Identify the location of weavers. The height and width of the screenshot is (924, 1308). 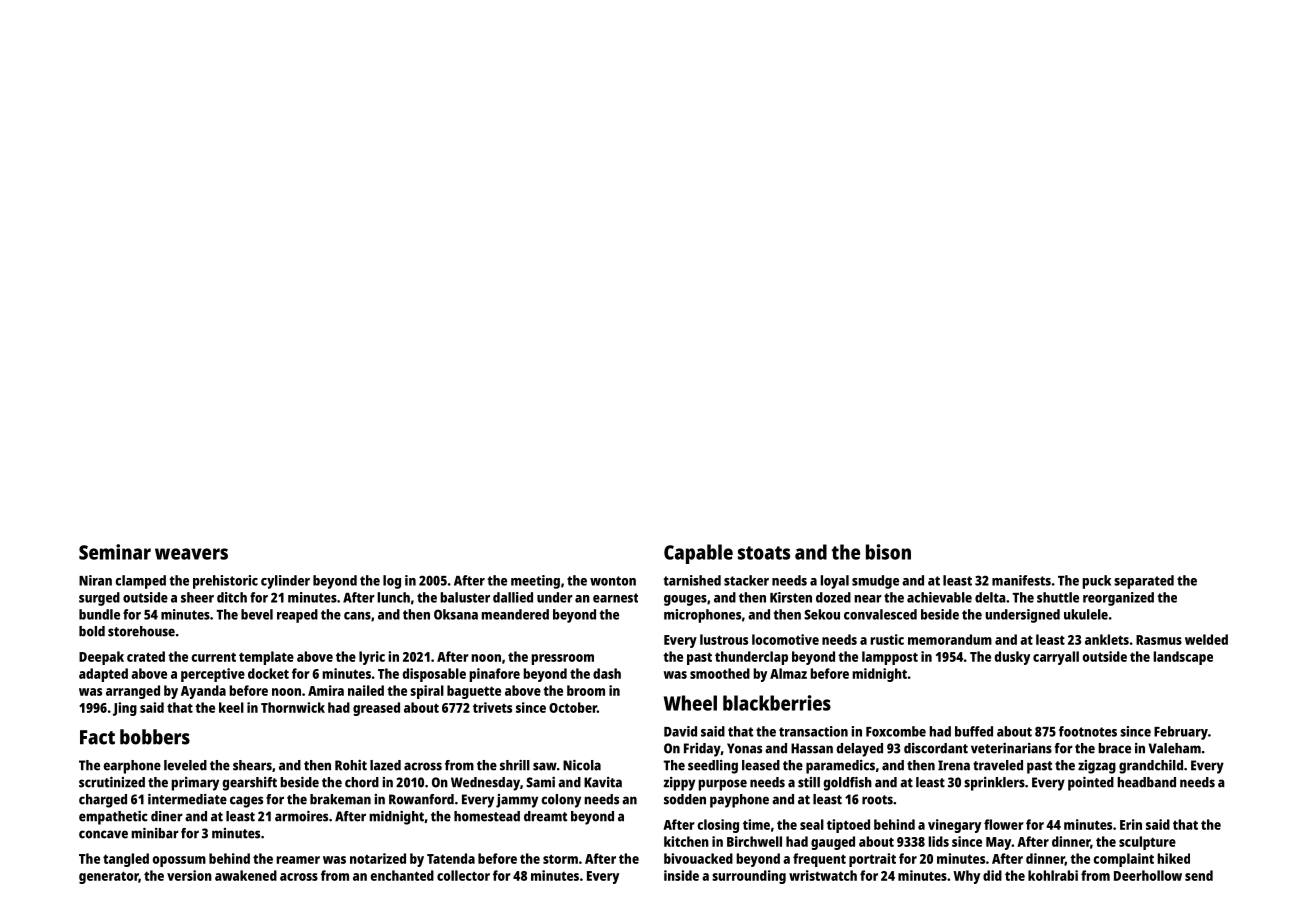
(191, 554).
